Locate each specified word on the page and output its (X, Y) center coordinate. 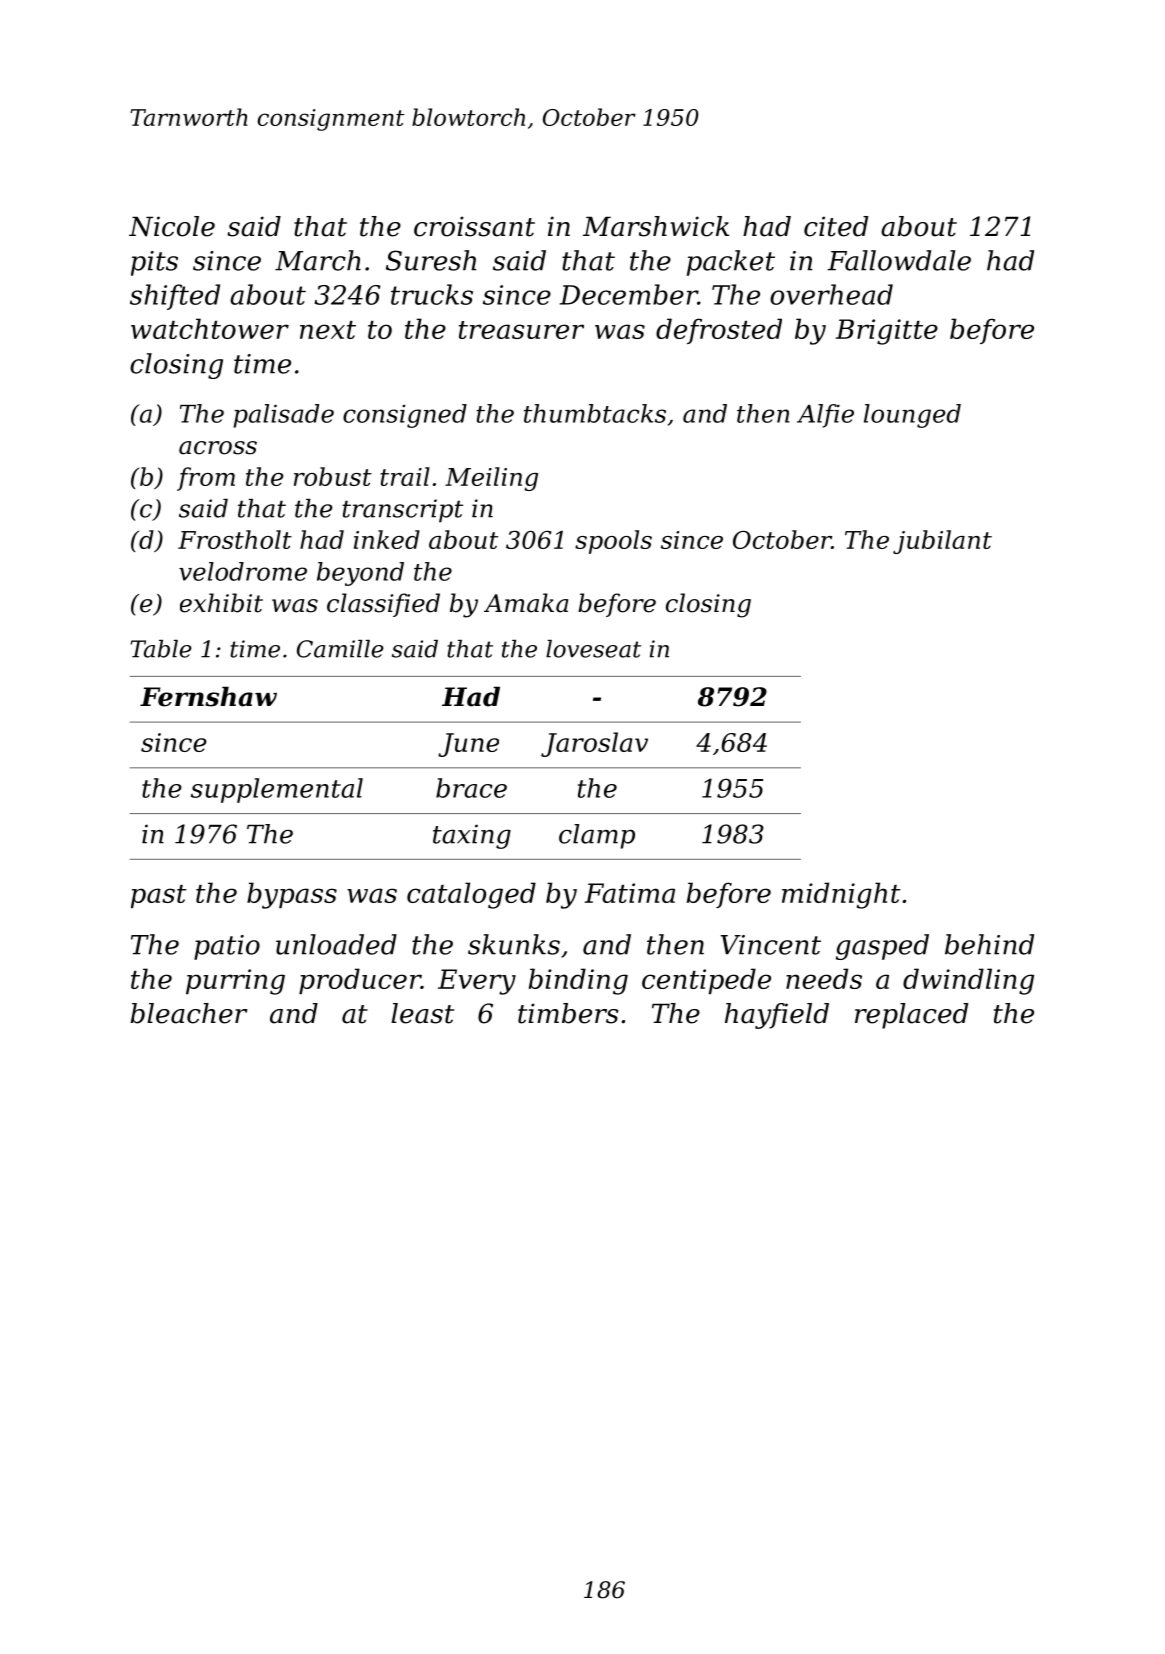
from (206, 479)
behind (989, 944)
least (422, 1013)
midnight (841, 895)
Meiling (491, 479)
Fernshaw (208, 696)
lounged (912, 416)
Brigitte (887, 332)
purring (235, 982)
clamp (597, 836)
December (629, 294)
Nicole (172, 226)
